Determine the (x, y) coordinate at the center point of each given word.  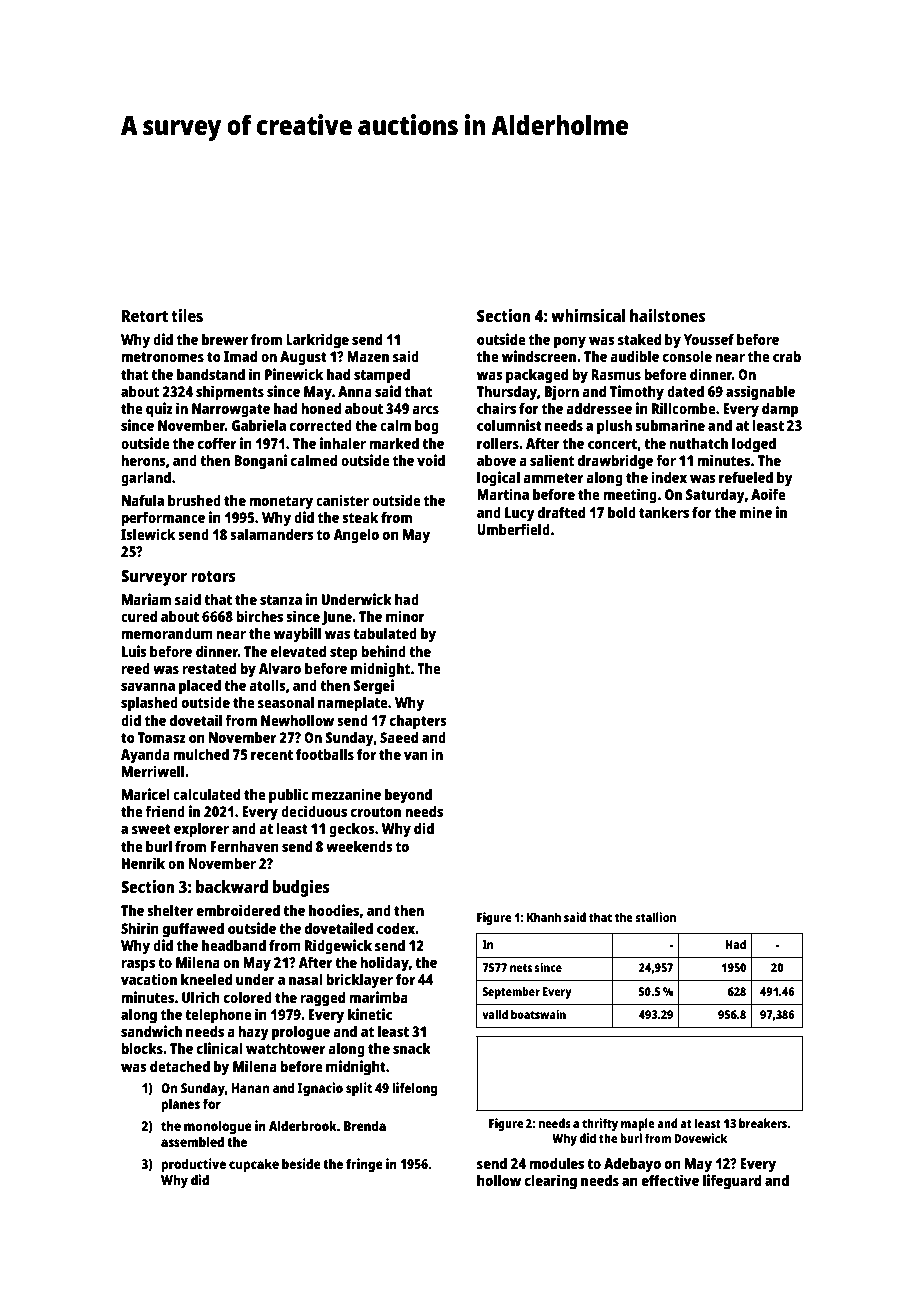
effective (670, 1180)
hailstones (667, 315)
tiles (187, 315)
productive (193, 1165)
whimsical (588, 315)
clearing (551, 1182)
